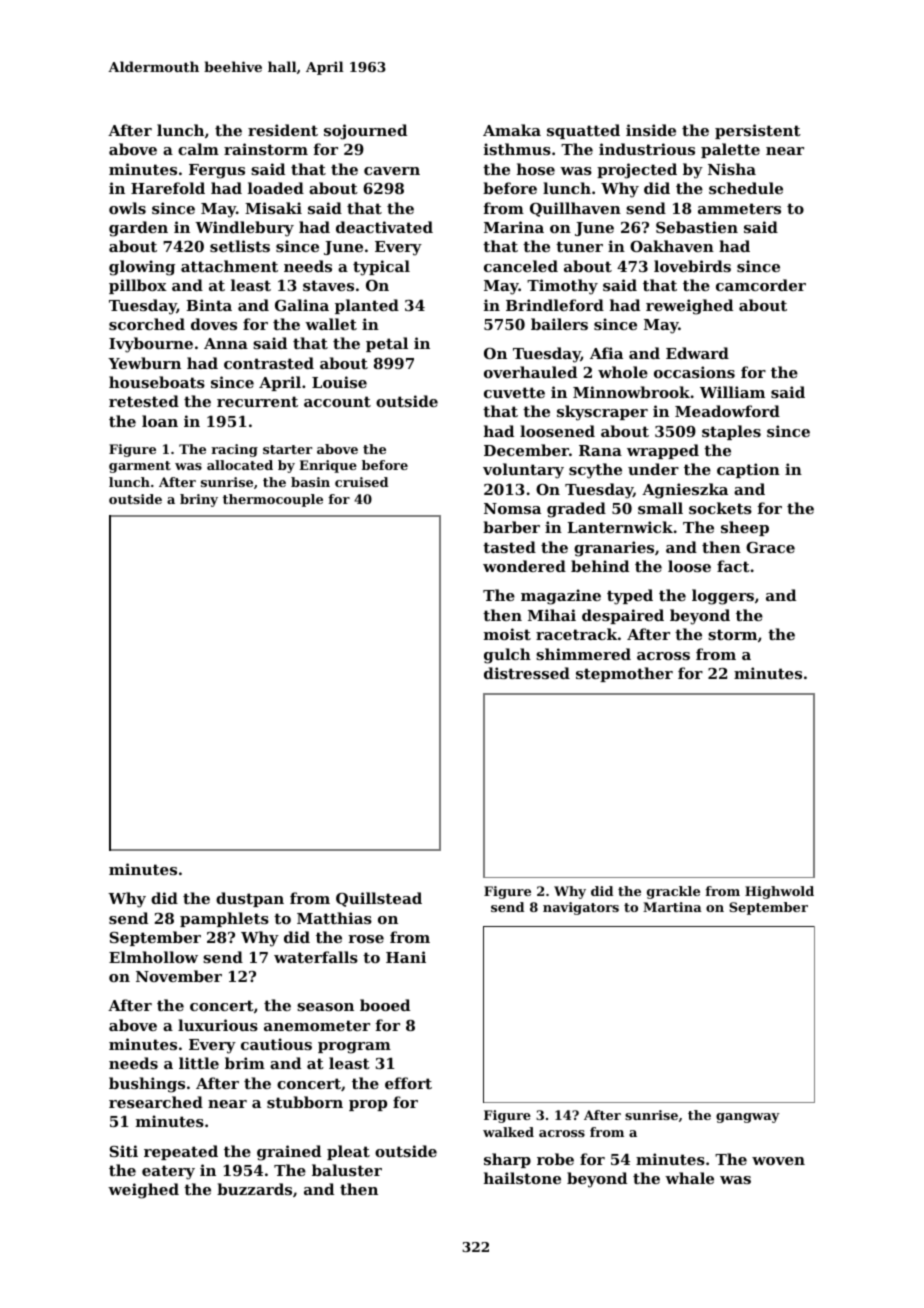 The height and width of the screenshot is (1308, 924). Describe the element at coordinates (365, 132) in the screenshot. I see `sojourned` at that location.
